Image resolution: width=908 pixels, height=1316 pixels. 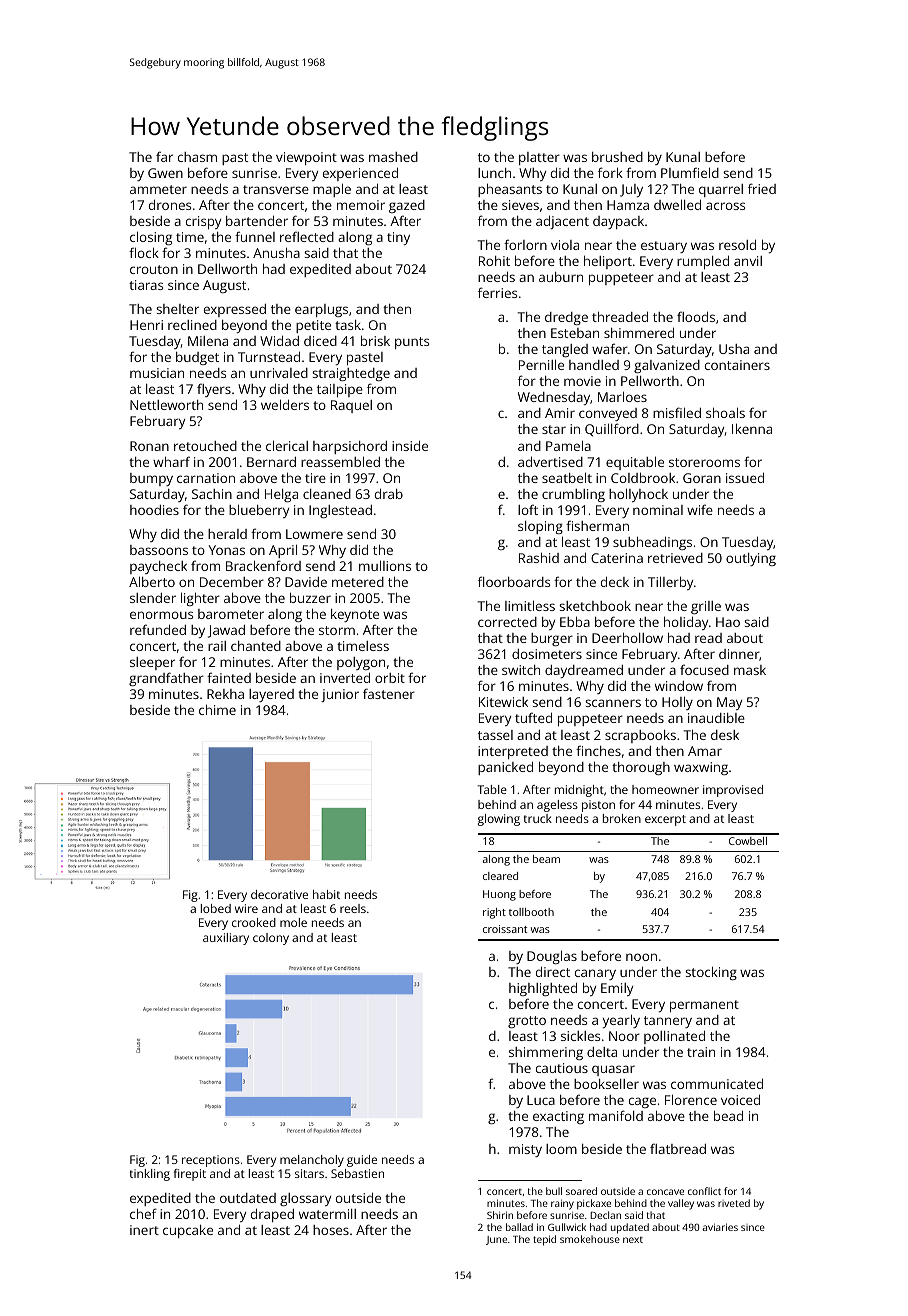 I want to click on melancholy, so click(x=312, y=1161).
